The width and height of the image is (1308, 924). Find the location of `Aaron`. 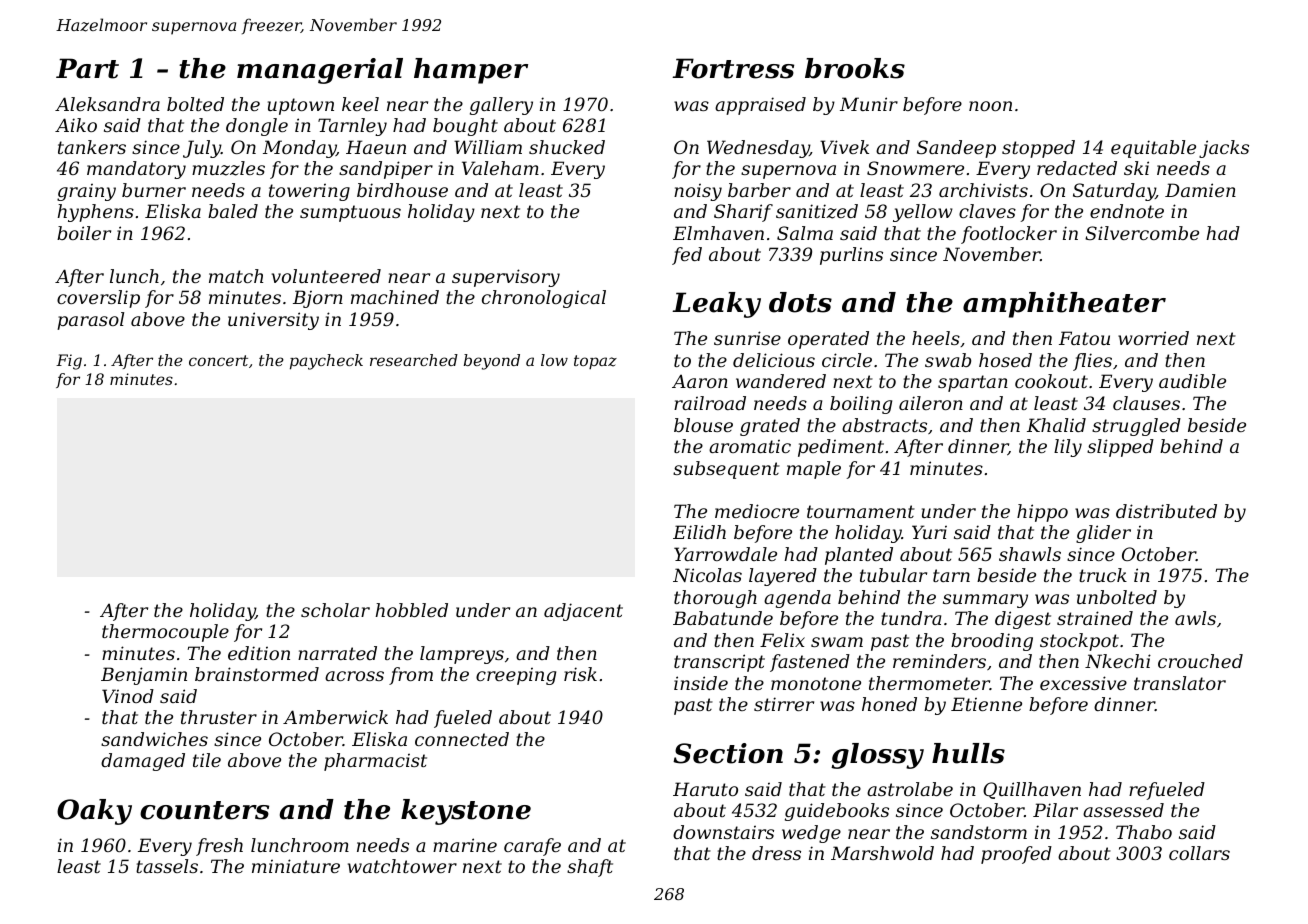

Aaron is located at coordinates (700, 381).
